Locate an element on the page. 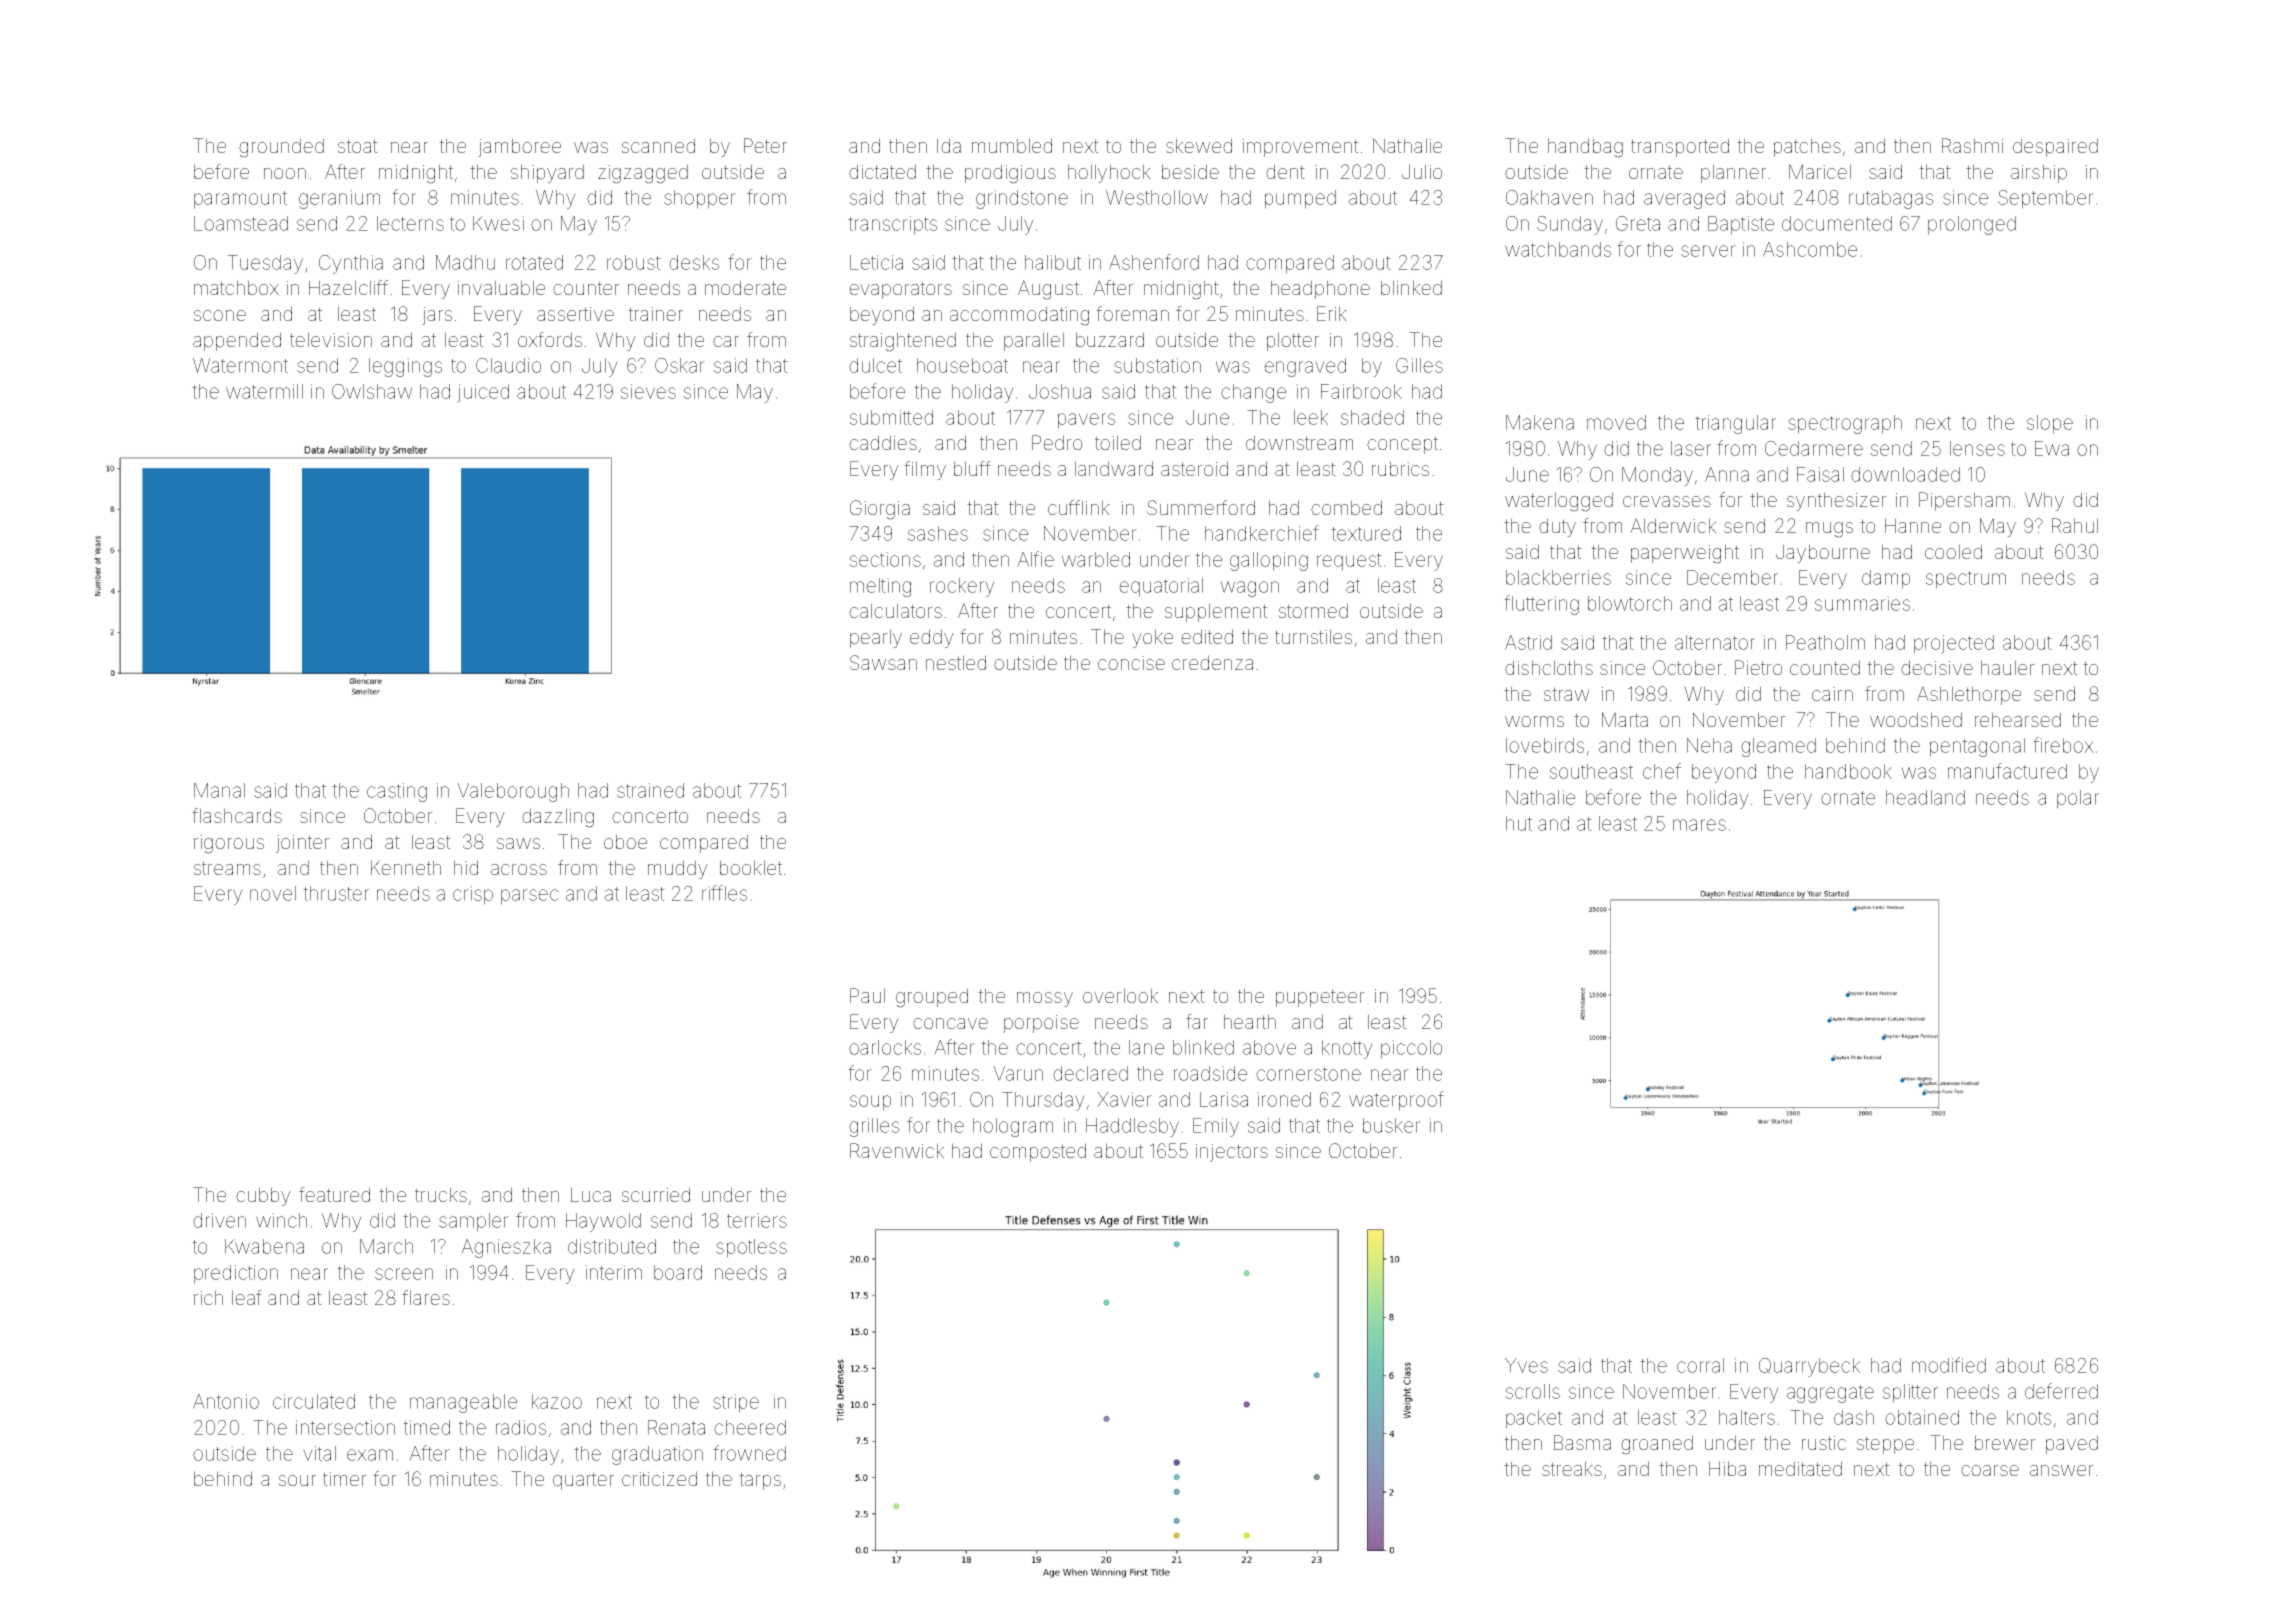 The height and width of the image is (1620, 2292). Haywold is located at coordinates (603, 1222).
